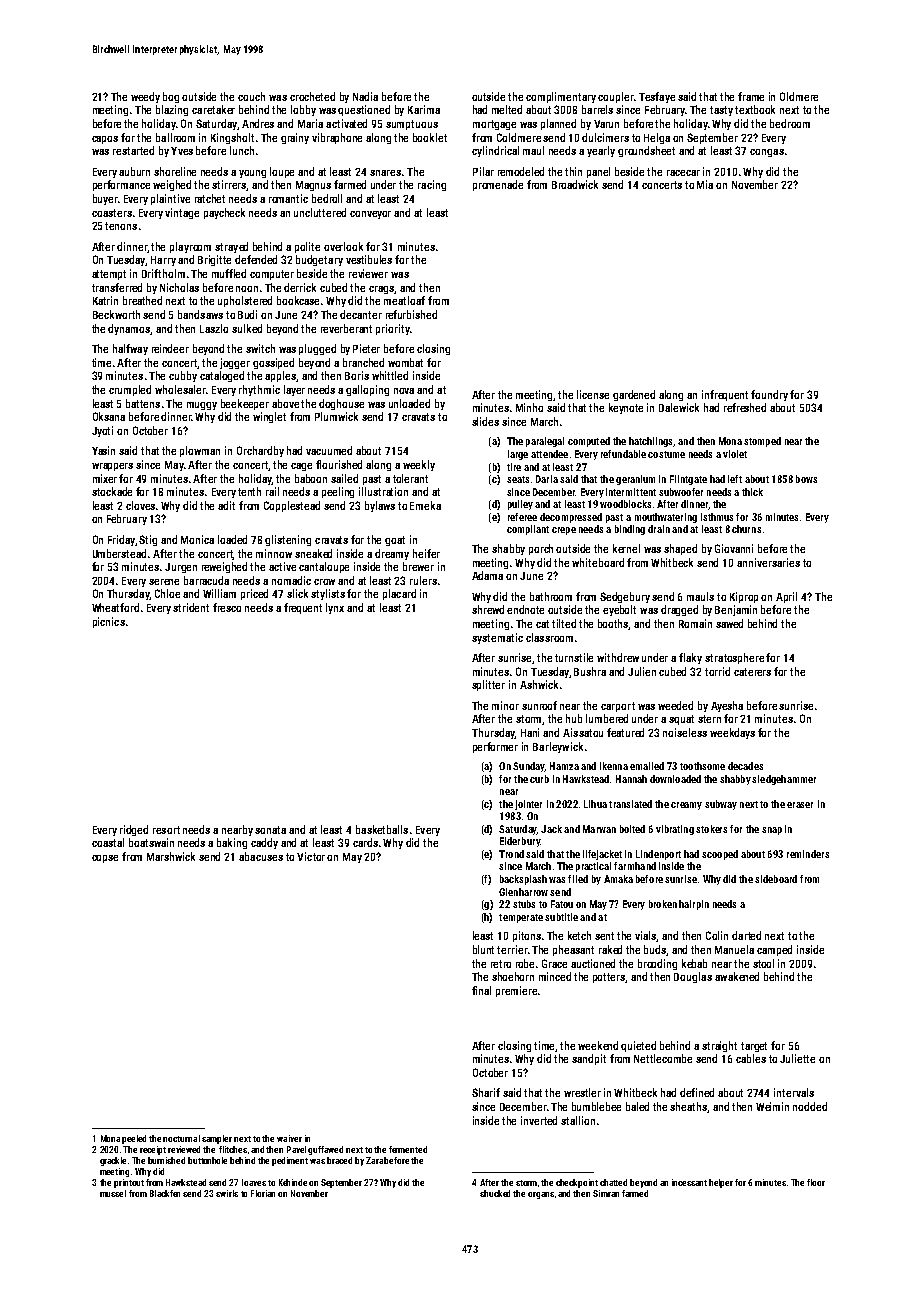  What do you see at coordinates (404, 391) in the image?
I see `nova` at bounding box center [404, 391].
